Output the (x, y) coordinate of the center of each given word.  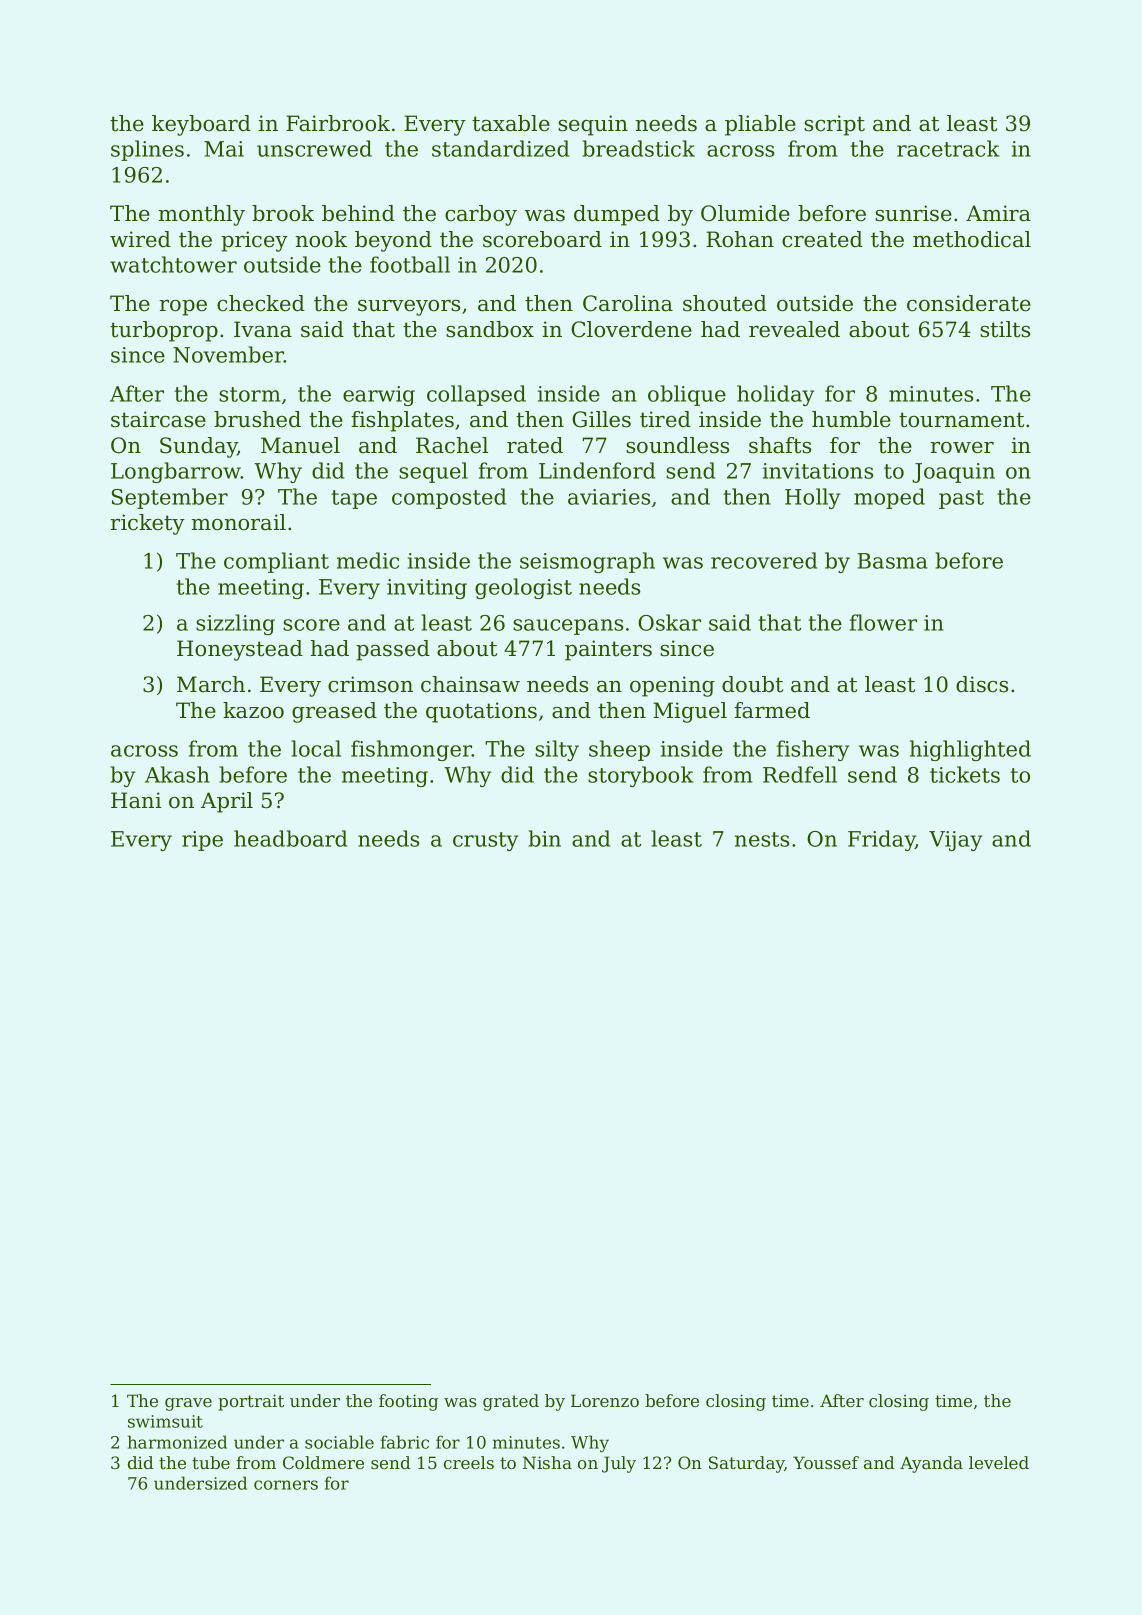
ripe (202, 841)
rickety (148, 524)
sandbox (490, 329)
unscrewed (314, 148)
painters (608, 650)
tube (211, 1462)
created (822, 239)
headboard (290, 838)
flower (883, 622)
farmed (772, 710)
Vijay (955, 841)
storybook (641, 776)
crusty (485, 841)
